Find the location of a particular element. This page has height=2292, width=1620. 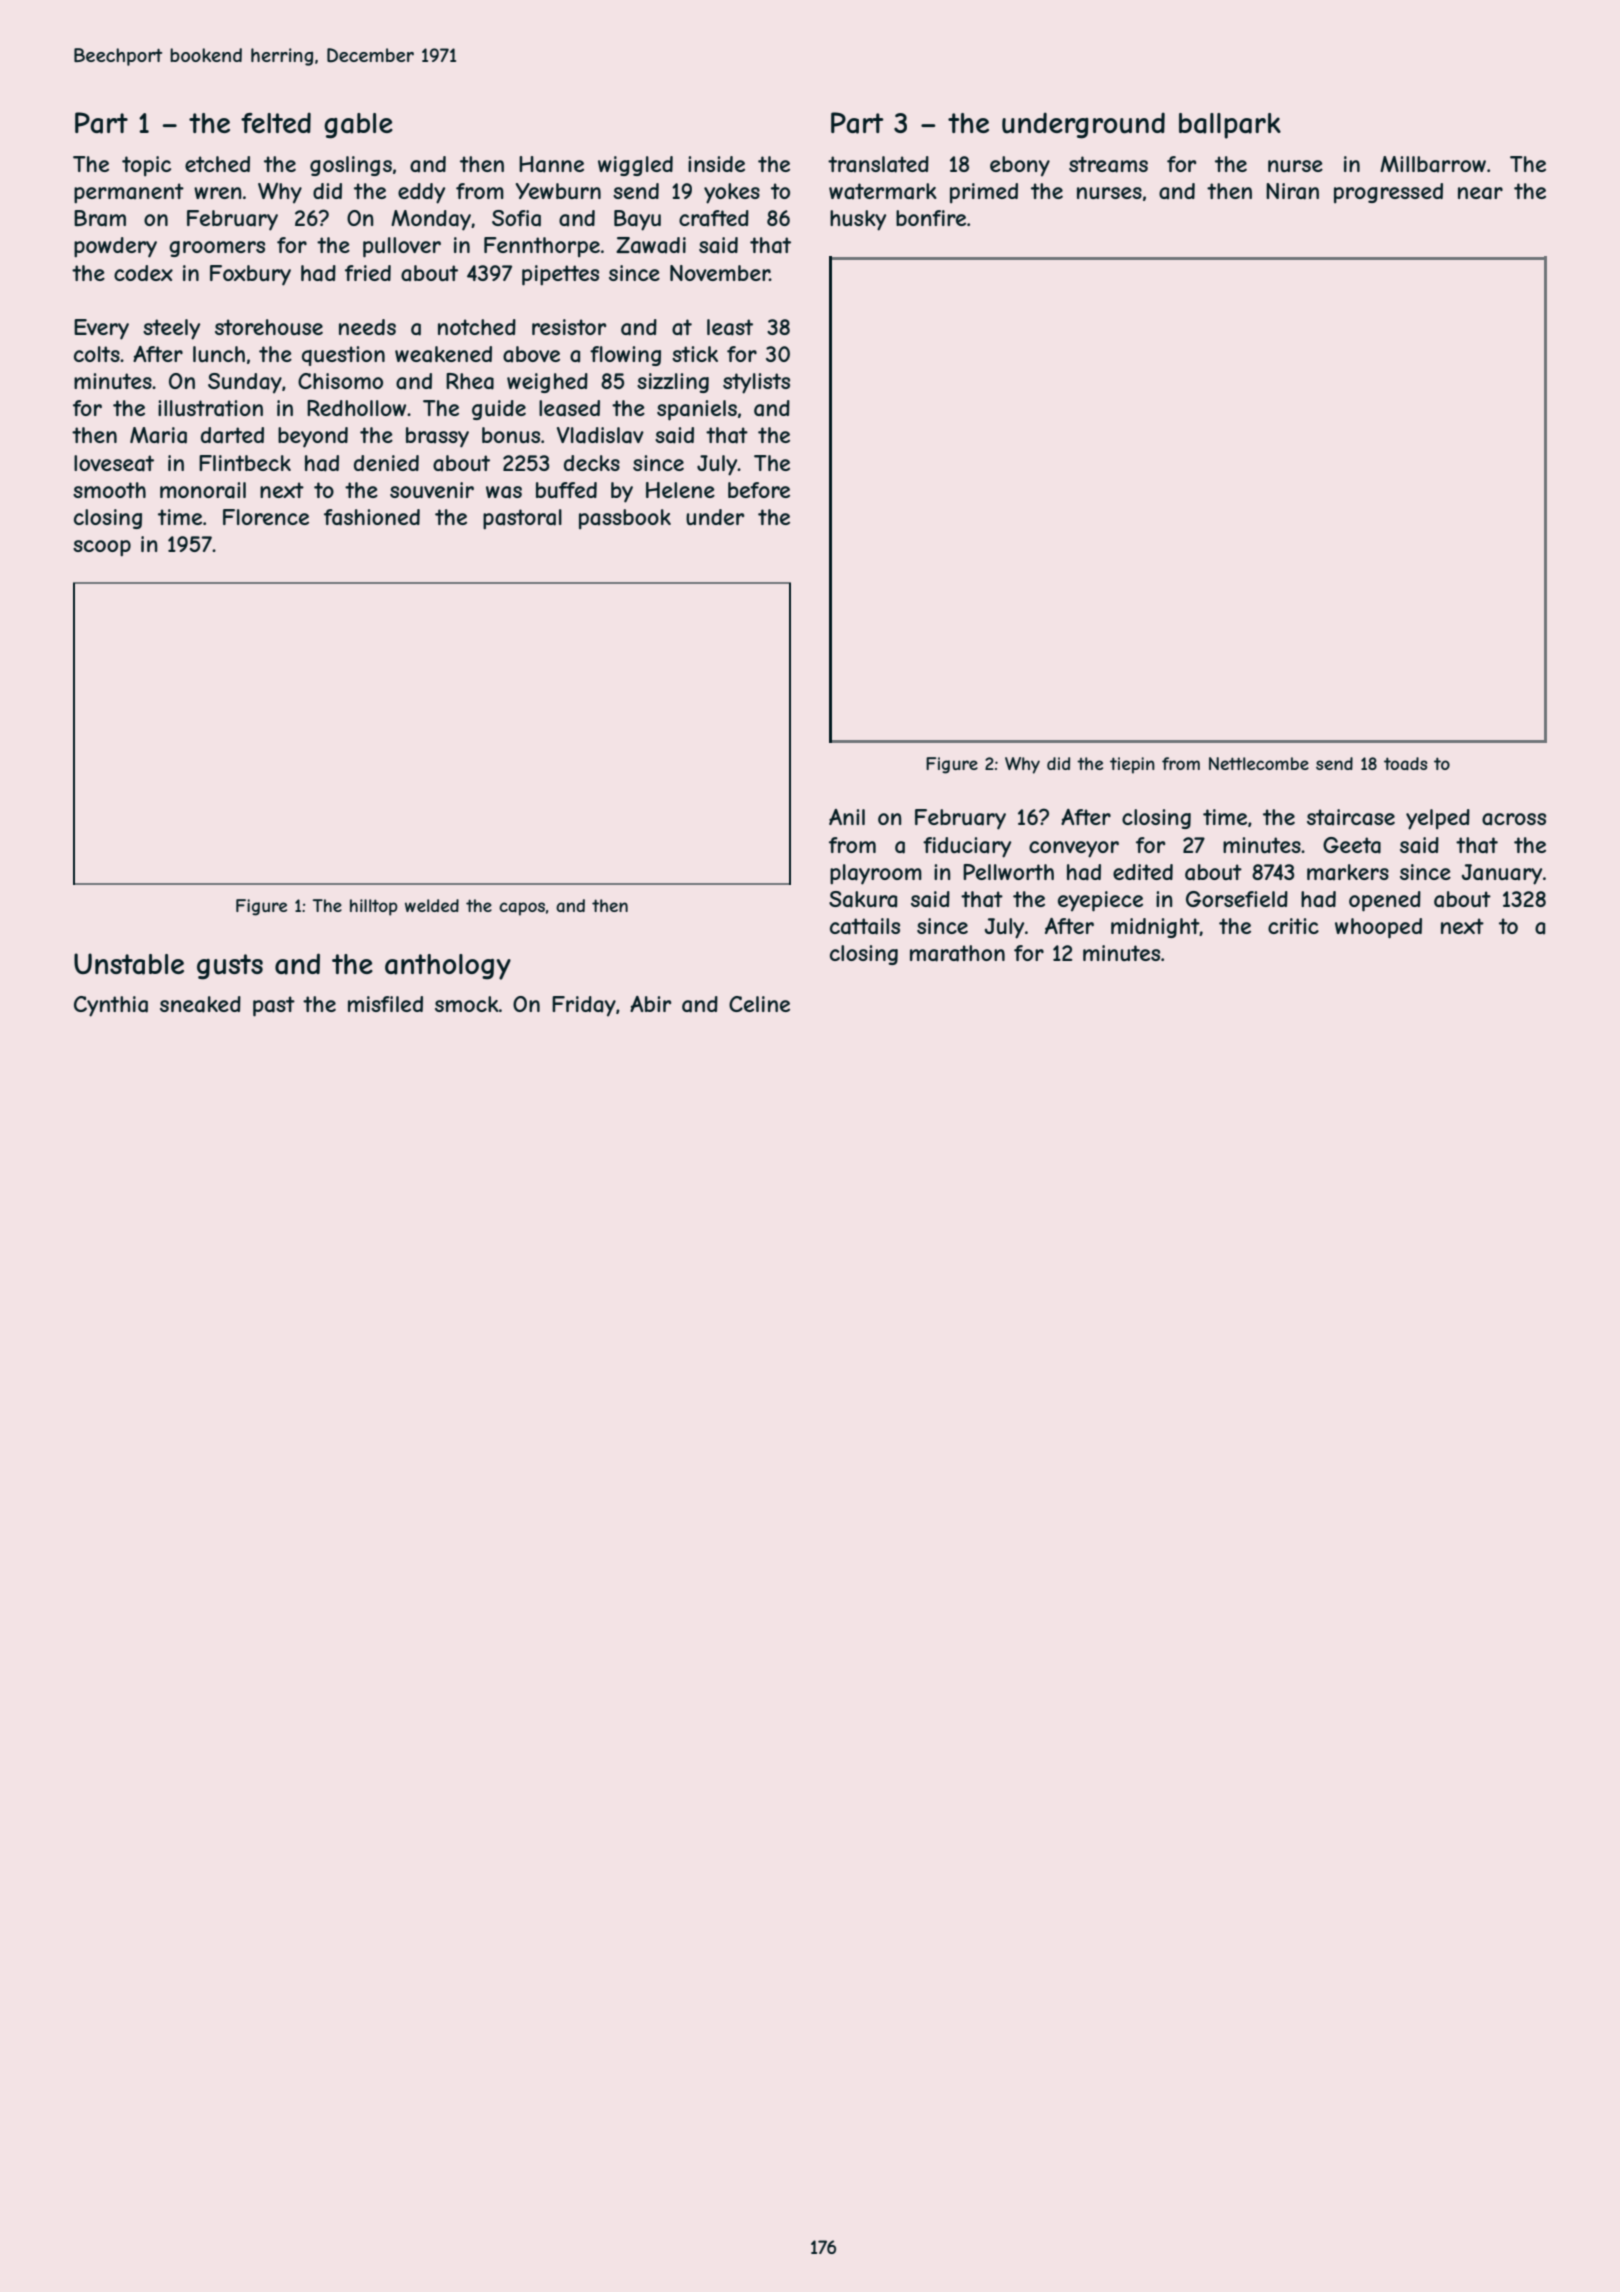

felted is located at coordinates (276, 122).
